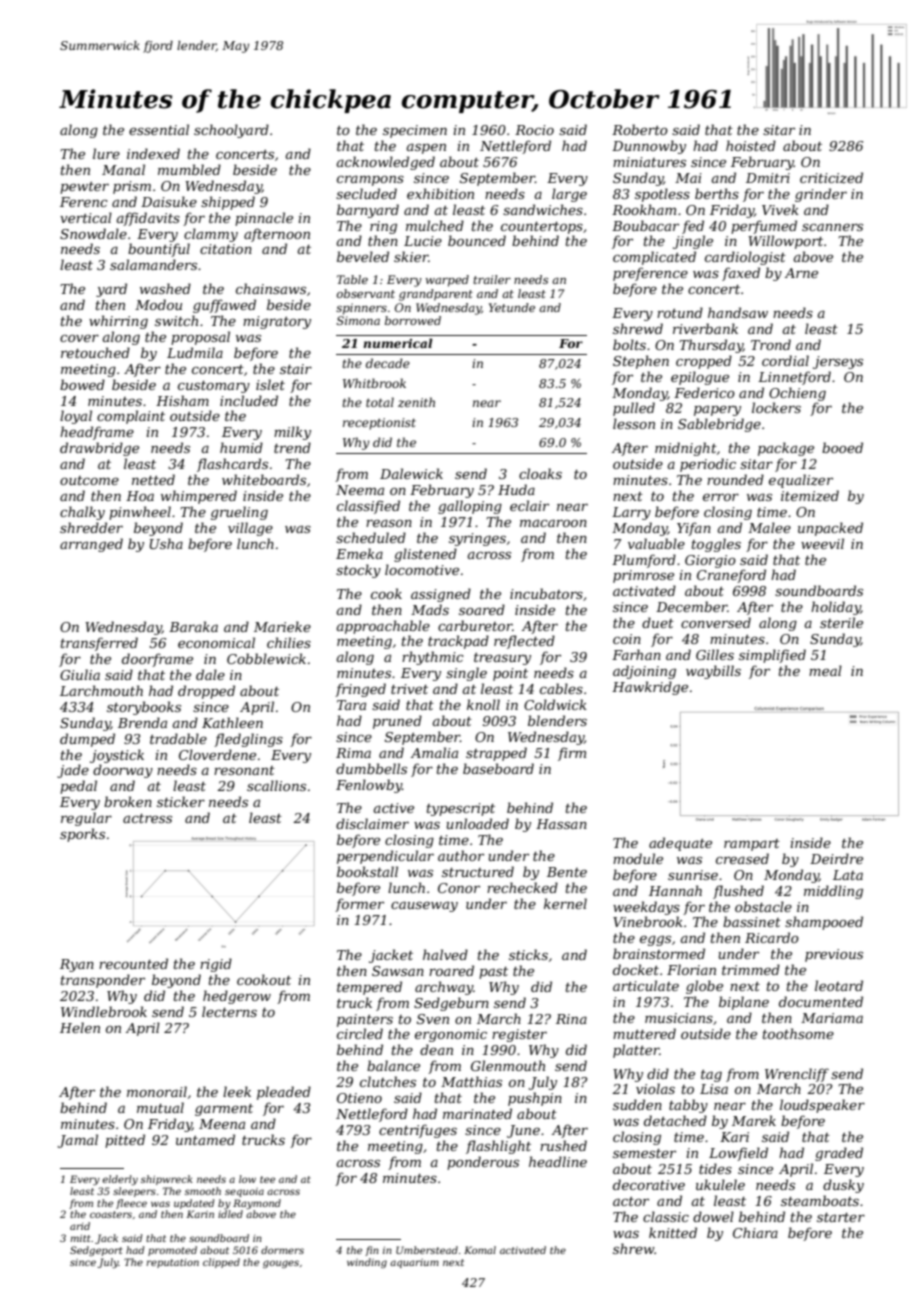 This document has height=1308, width=924. I want to click on faxed, so click(741, 274).
